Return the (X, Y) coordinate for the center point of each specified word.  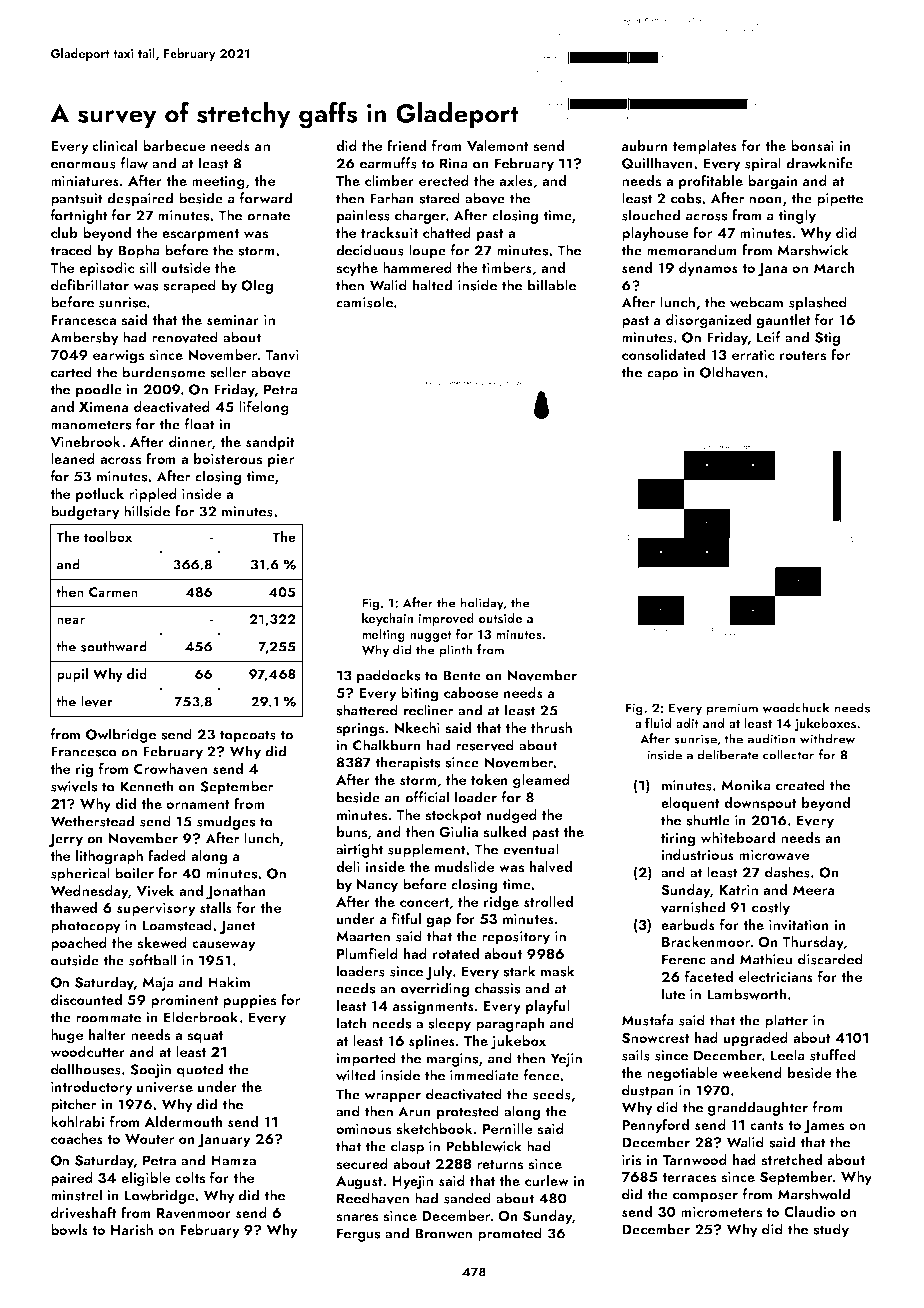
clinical (114, 145)
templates (705, 147)
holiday (482, 604)
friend (406, 145)
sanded (467, 1198)
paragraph (510, 1024)
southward (114, 646)
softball (152, 960)
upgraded (756, 1039)
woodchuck (796, 707)
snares (357, 1218)
